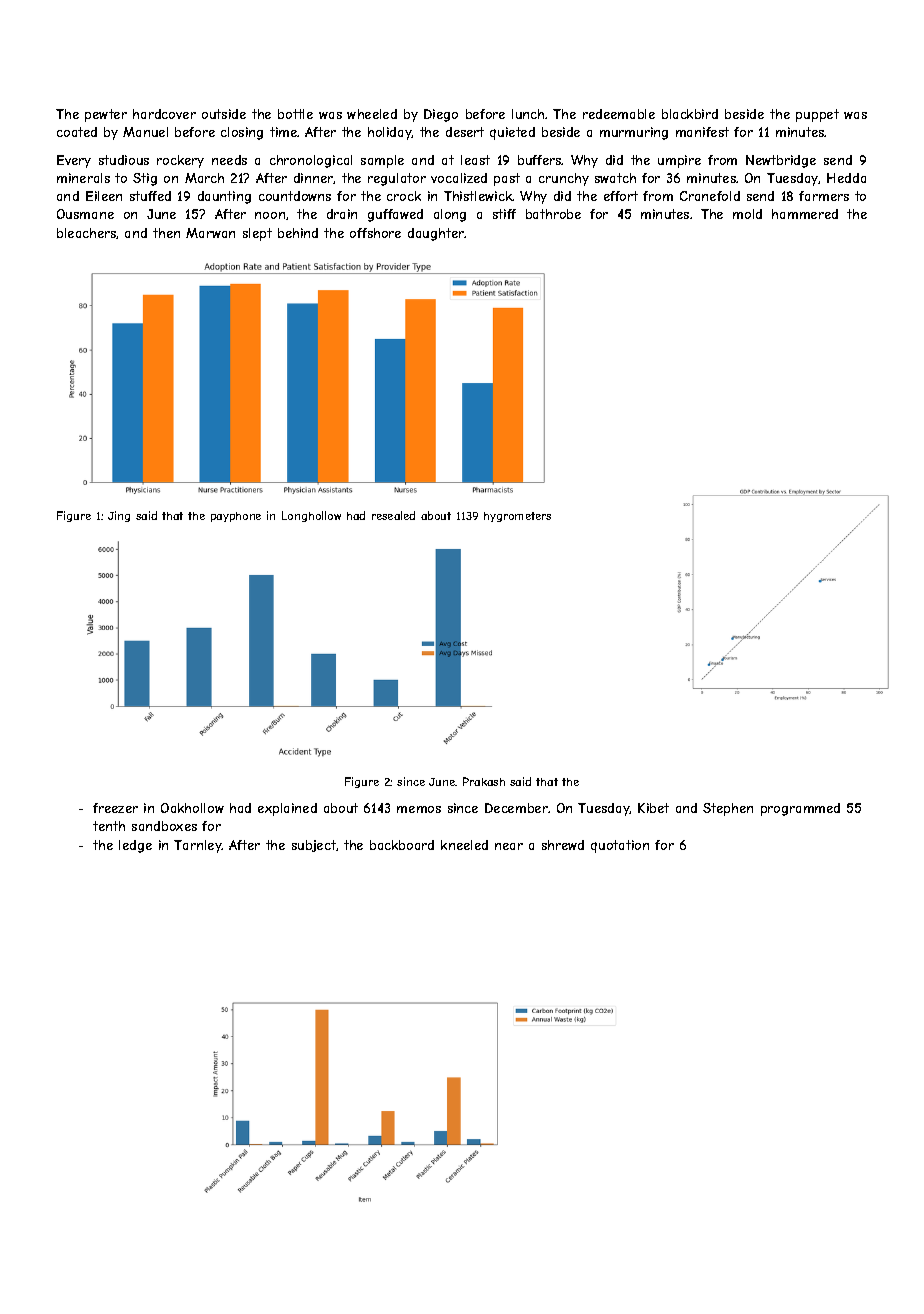 Image resolution: width=924 pixels, height=1314 pixels. Describe the element at coordinates (507, 179) in the page. I see `past` at that location.
